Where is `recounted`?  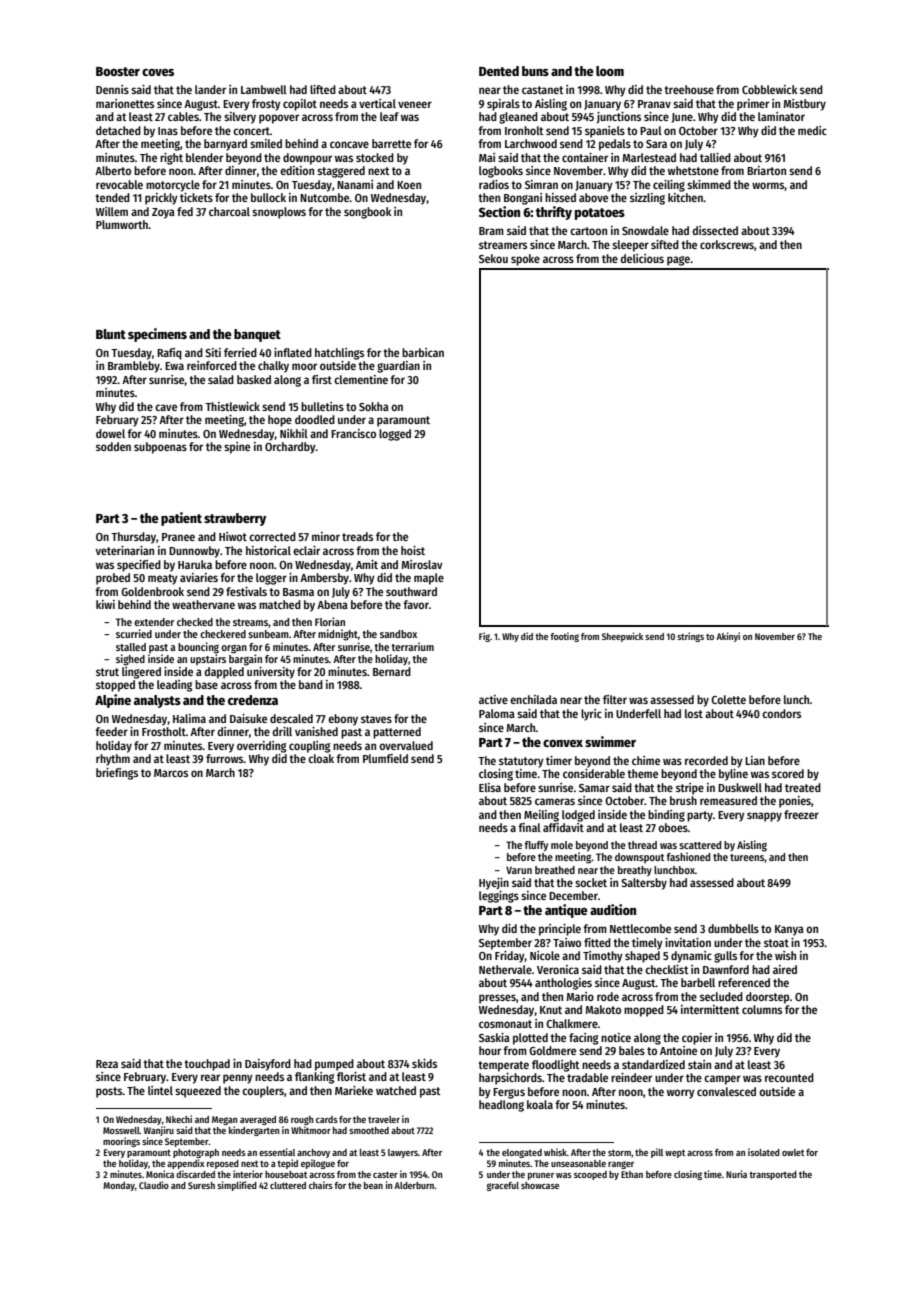
recounted is located at coordinates (789, 1077).
